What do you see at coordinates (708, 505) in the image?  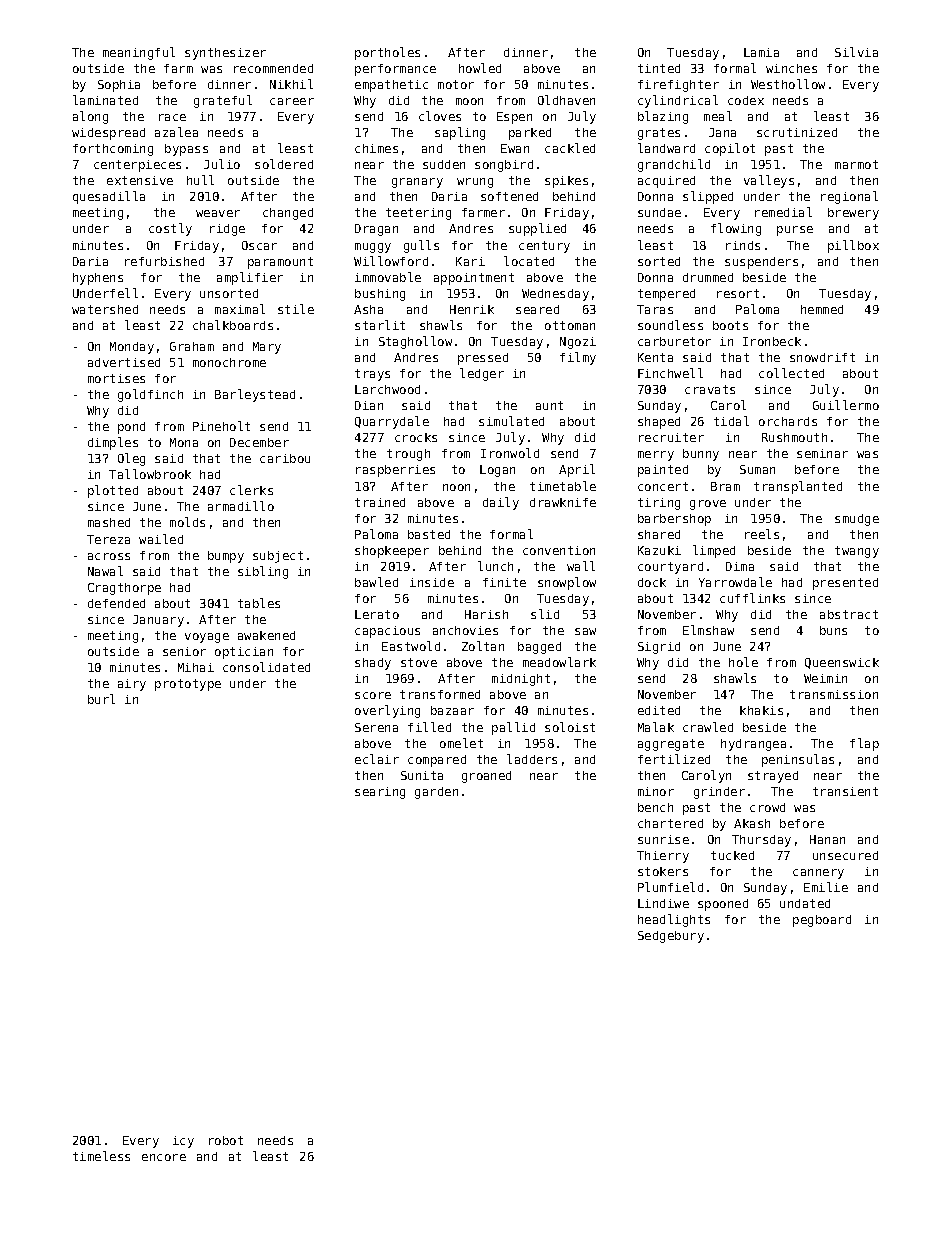 I see `grove` at bounding box center [708, 505].
